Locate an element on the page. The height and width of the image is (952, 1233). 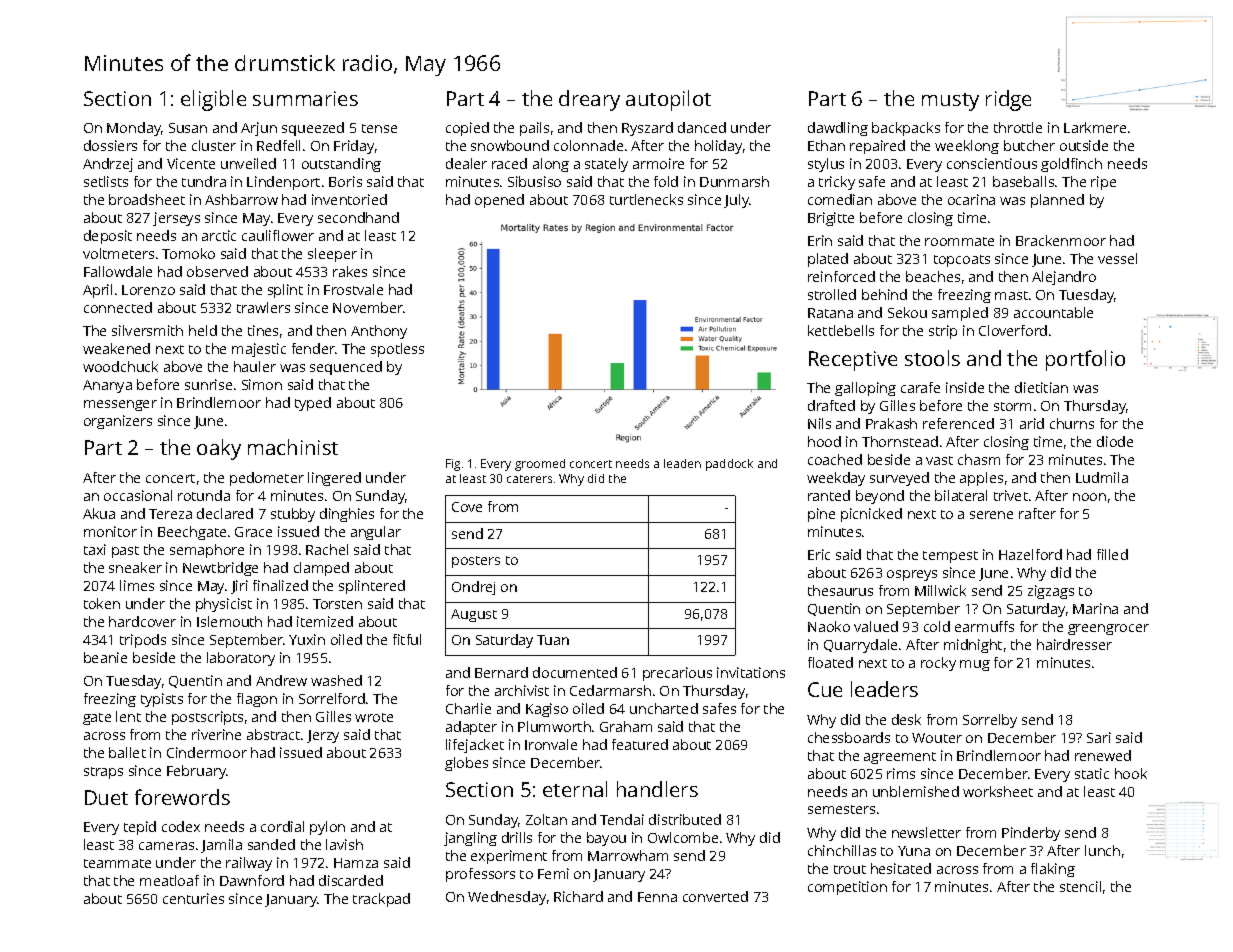
backpacks is located at coordinates (906, 129).
